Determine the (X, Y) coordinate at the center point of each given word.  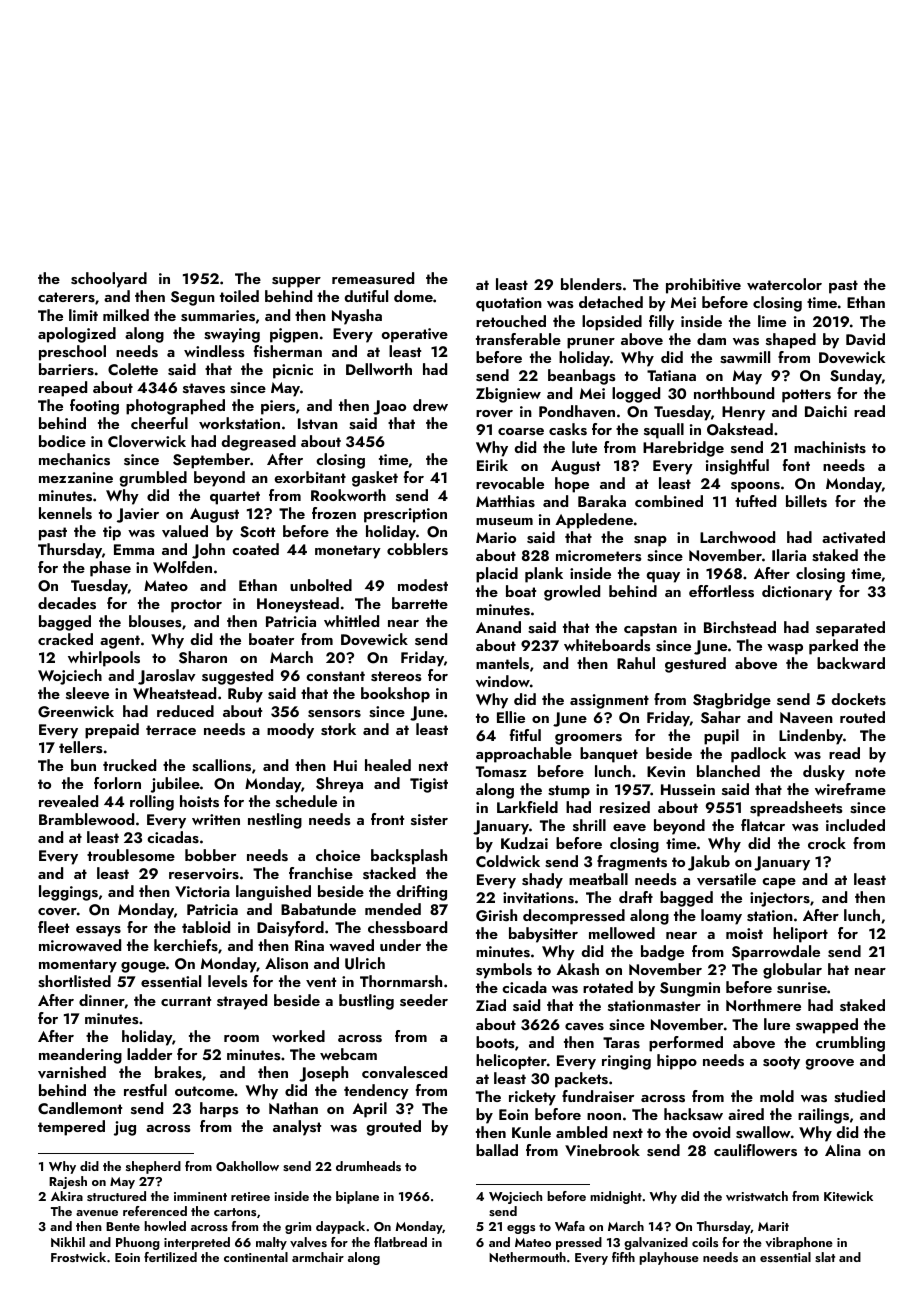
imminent (200, 1196)
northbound (734, 393)
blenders (591, 284)
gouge (143, 967)
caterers (66, 297)
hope (572, 485)
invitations (538, 898)
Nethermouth (527, 1257)
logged (636, 395)
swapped (827, 1026)
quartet (235, 498)
